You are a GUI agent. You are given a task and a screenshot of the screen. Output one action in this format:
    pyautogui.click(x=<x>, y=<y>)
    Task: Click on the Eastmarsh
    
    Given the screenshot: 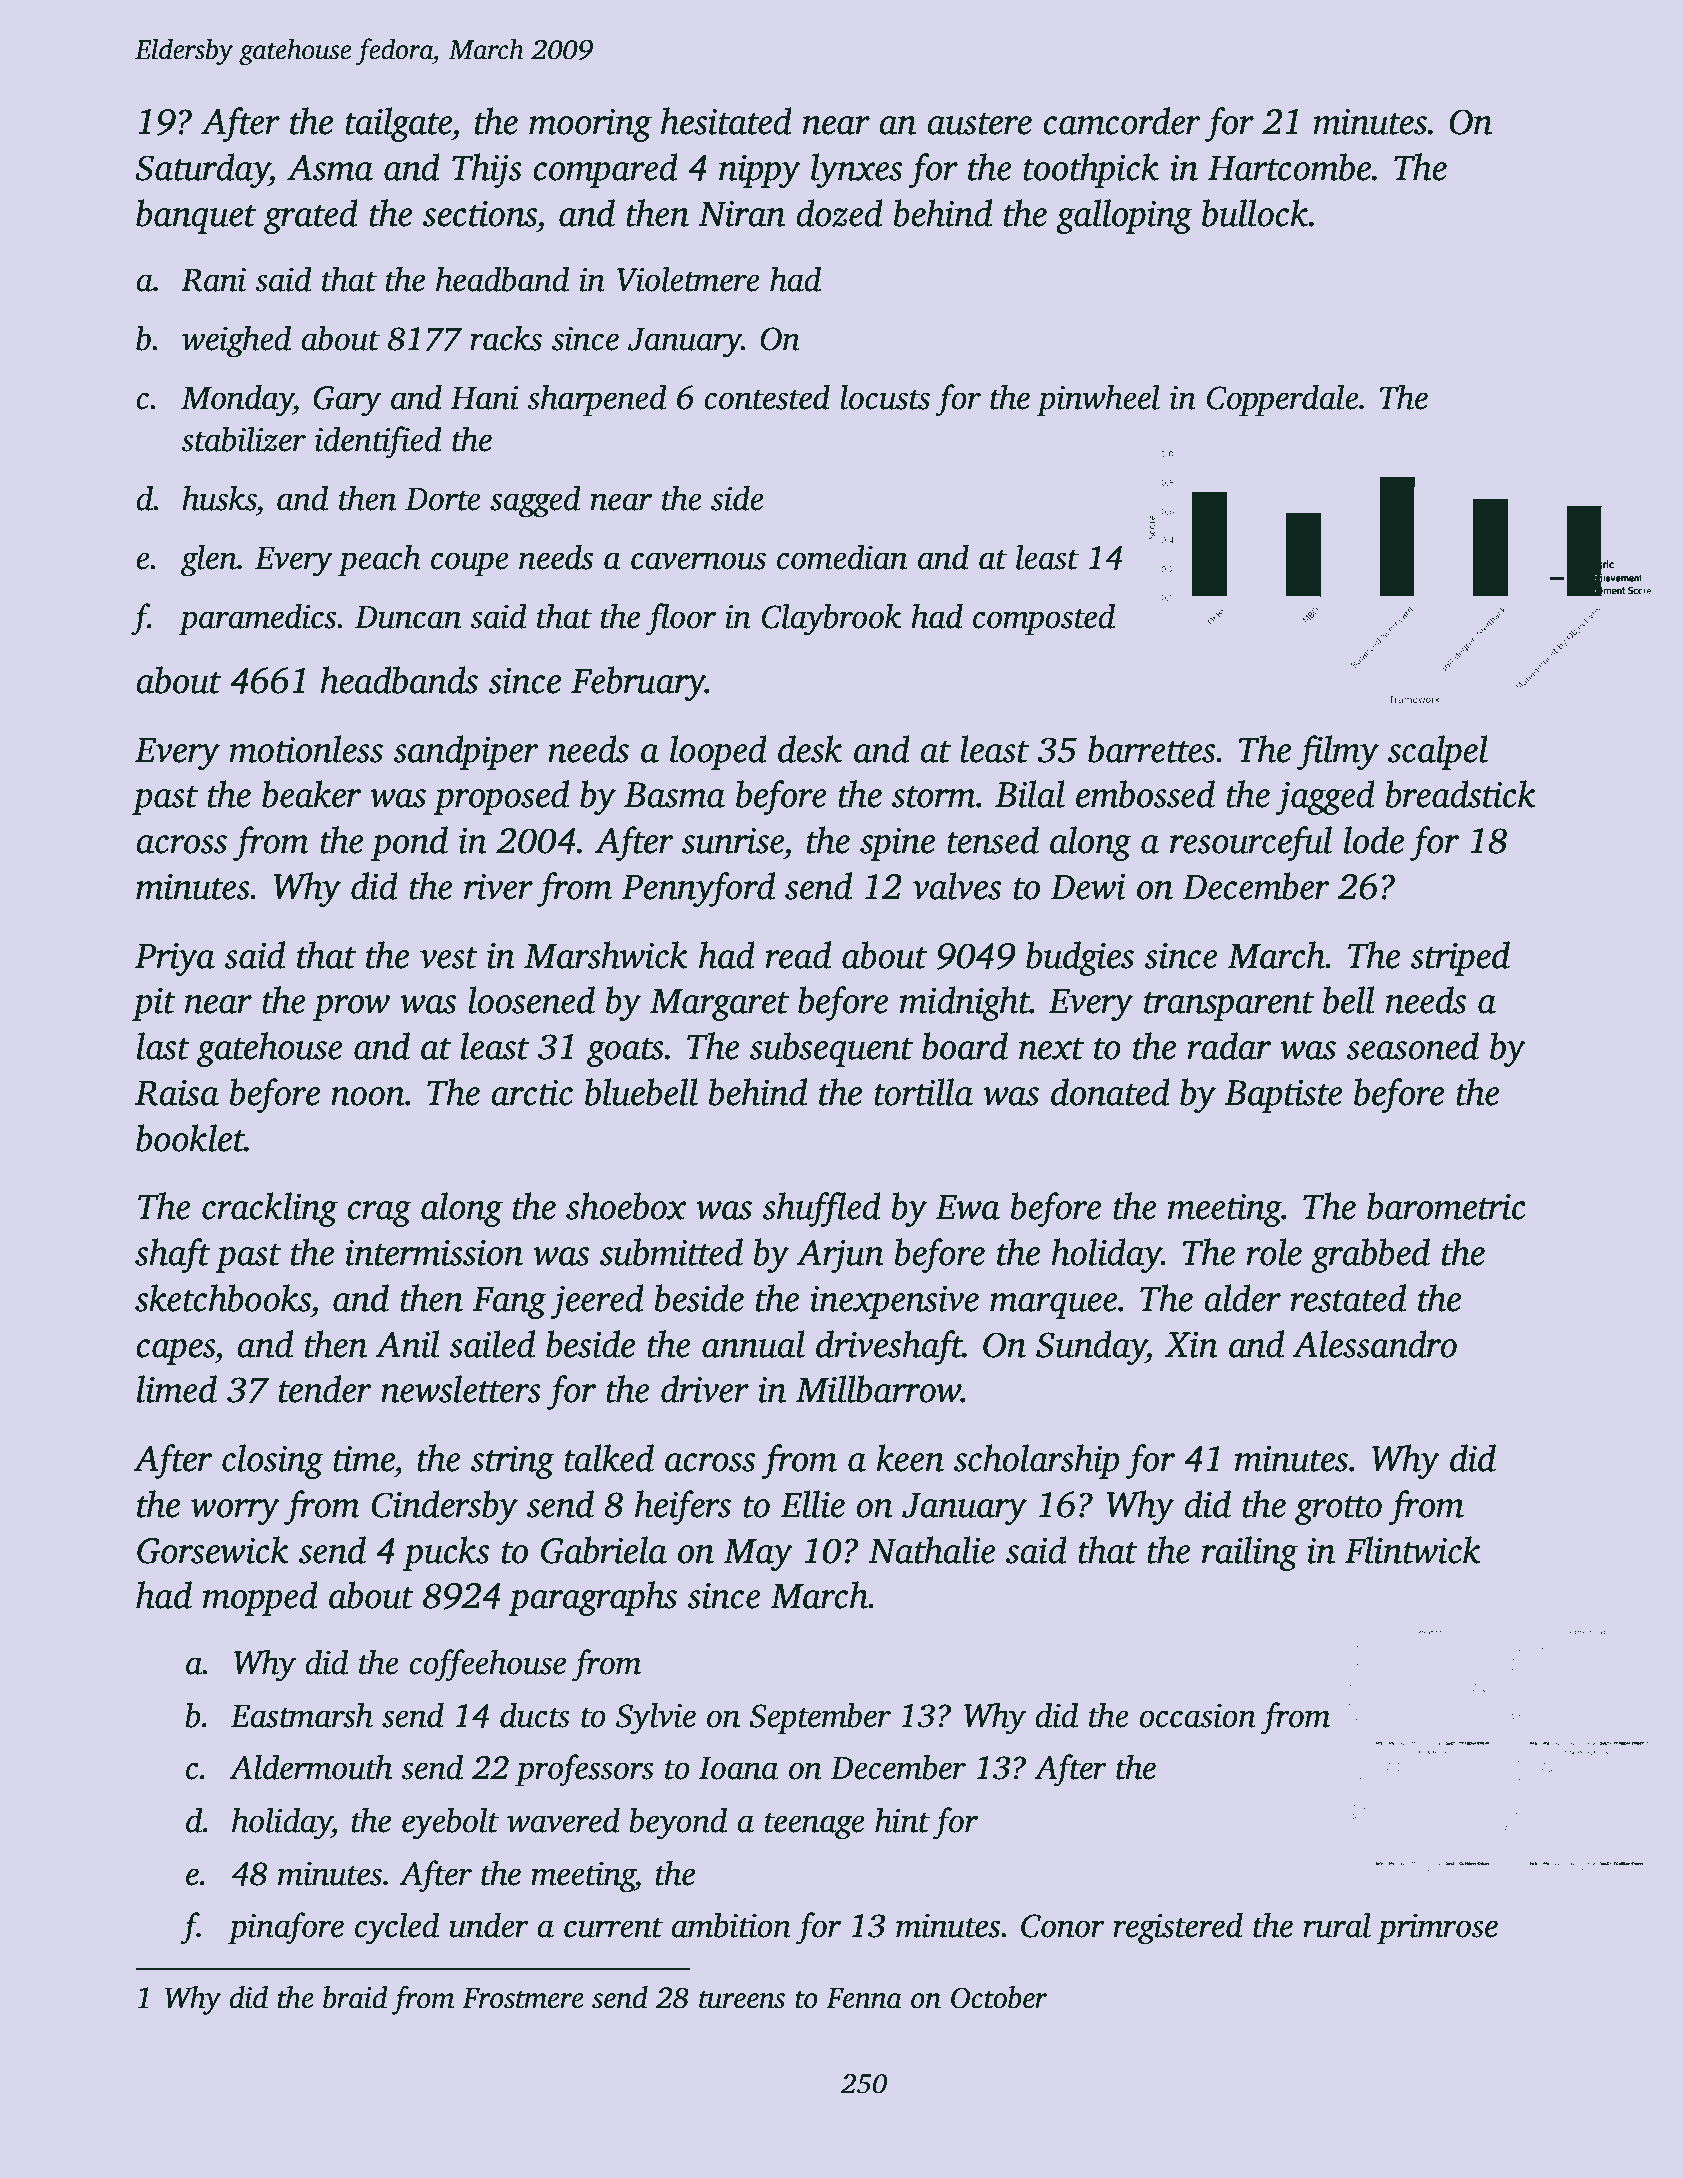 What is the action you would take?
    pyautogui.click(x=301, y=1715)
